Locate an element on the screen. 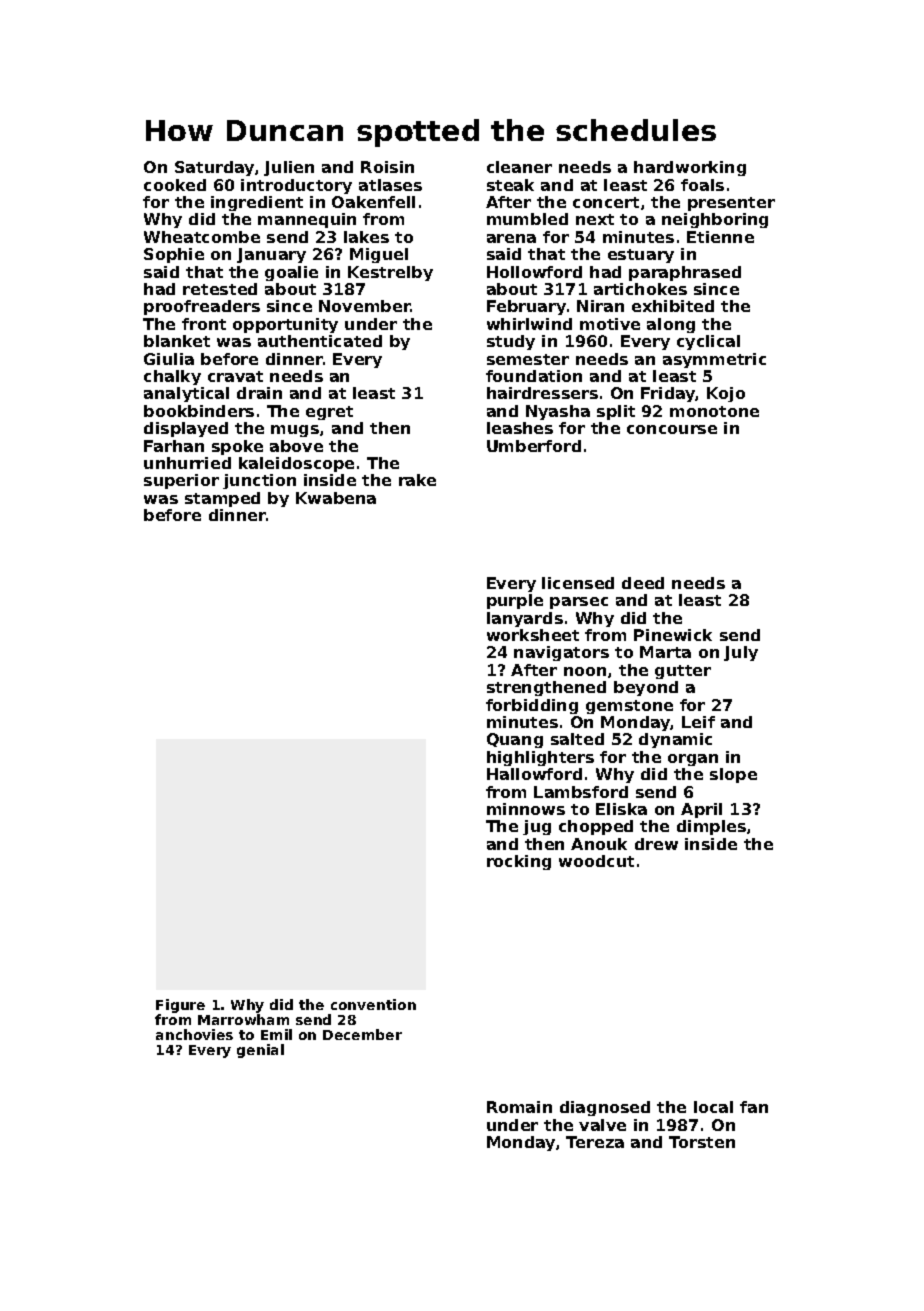 This screenshot has width=924, height=1311. anchovies is located at coordinates (194, 1034).
